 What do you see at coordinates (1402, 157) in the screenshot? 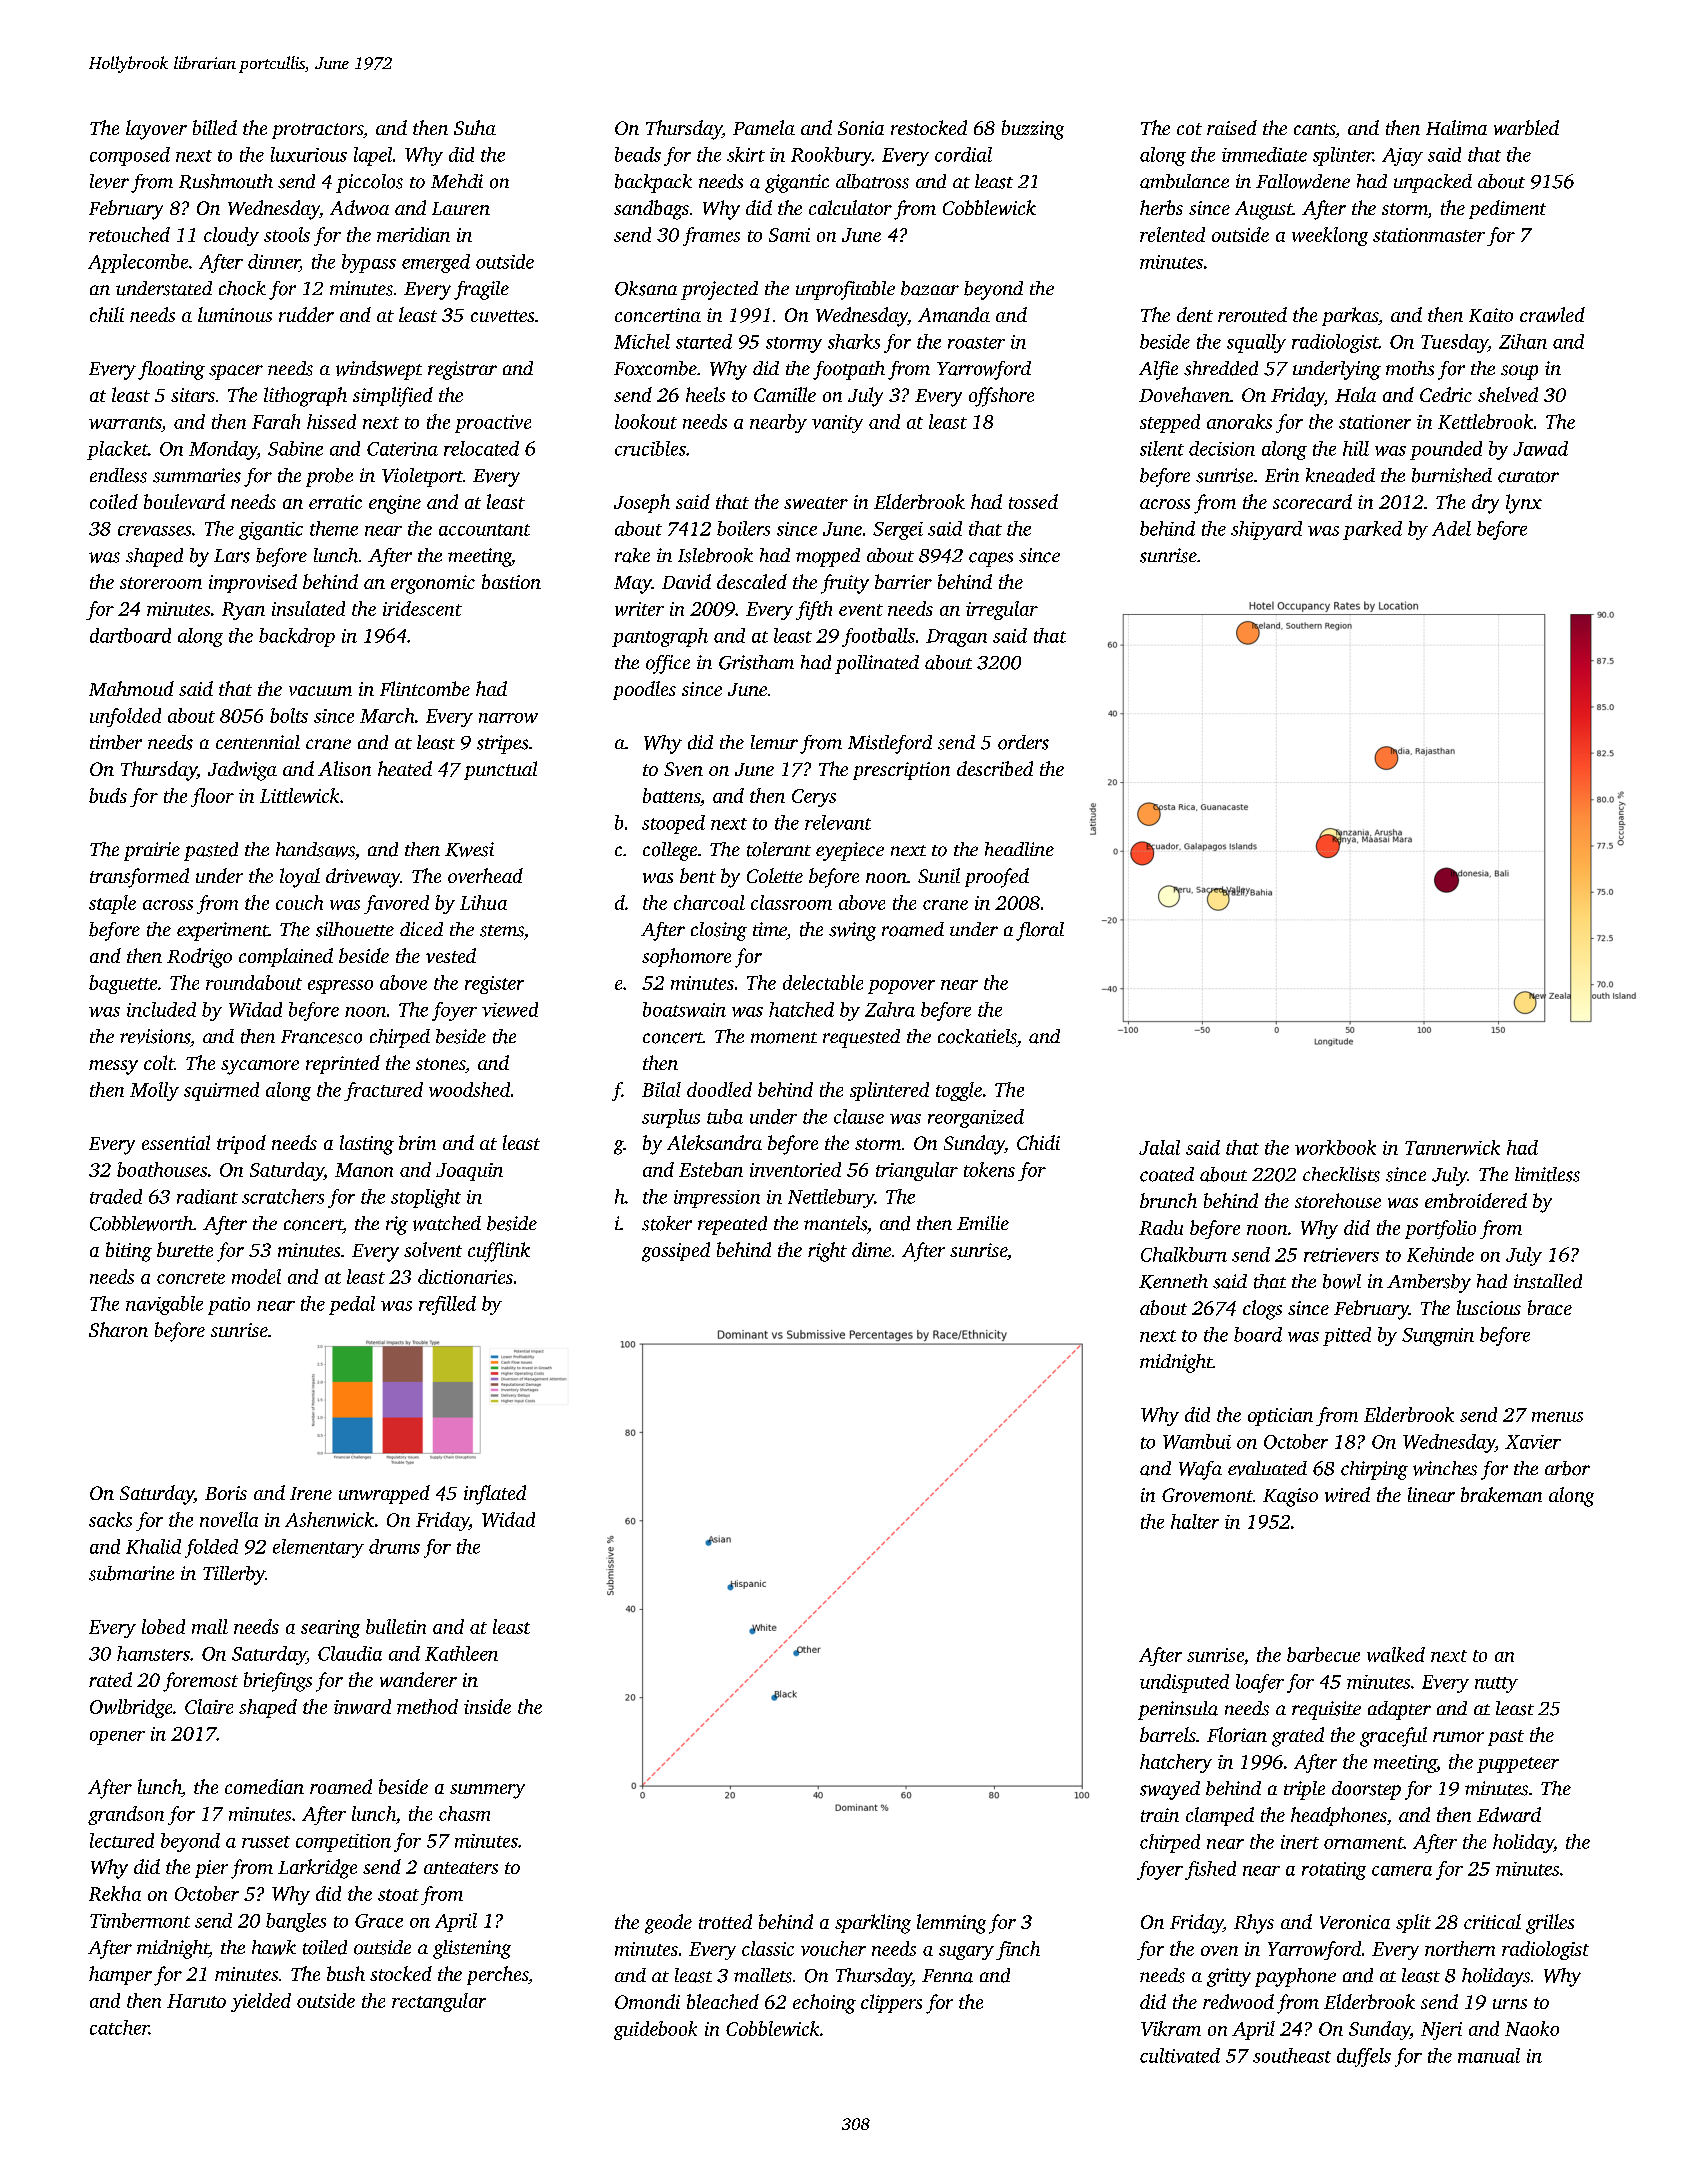
I see `Ajay` at bounding box center [1402, 157].
